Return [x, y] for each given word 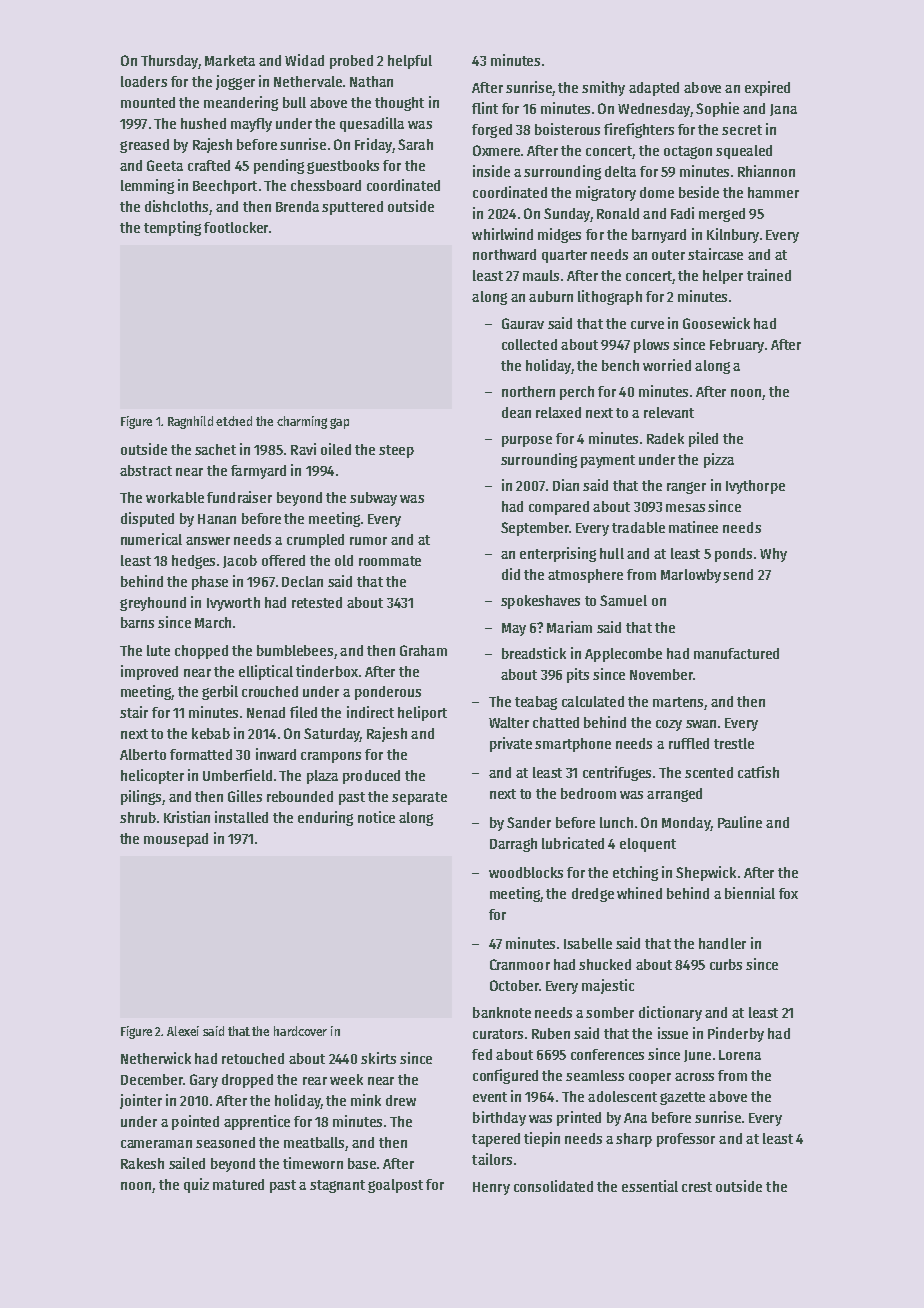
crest [697, 1187]
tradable [638, 527]
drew [401, 1100]
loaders [144, 81]
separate [419, 798]
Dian [566, 485]
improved [149, 672]
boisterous [567, 129]
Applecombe [623, 655]
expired [767, 88]
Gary [204, 1081]
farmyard [258, 472]
